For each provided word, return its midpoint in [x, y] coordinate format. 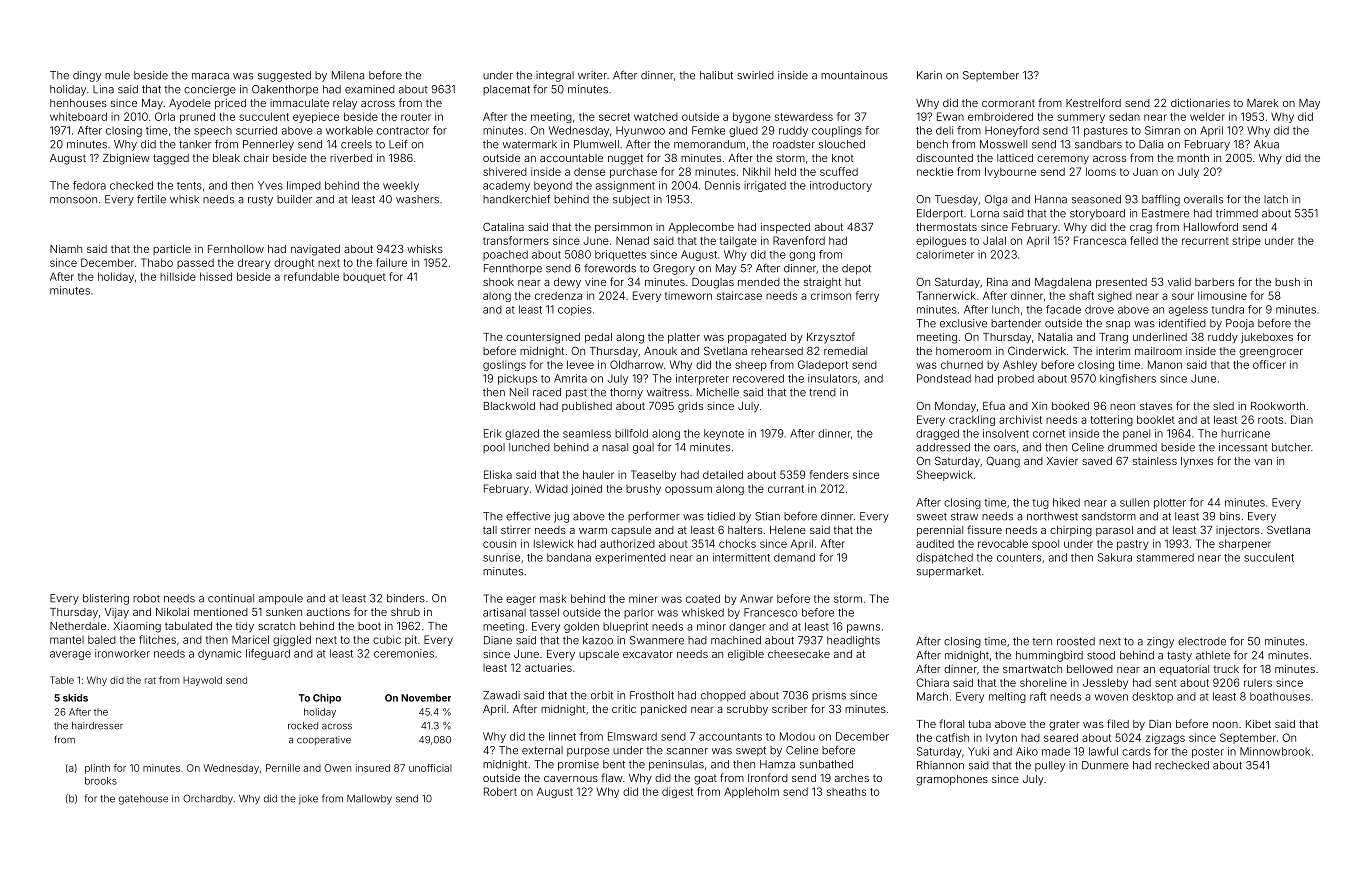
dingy [87, 76]
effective [528, 516]
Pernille [283, 768]
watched [656, 117]
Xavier [1062, 461]
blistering [106, 599]
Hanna [1051, 199]
